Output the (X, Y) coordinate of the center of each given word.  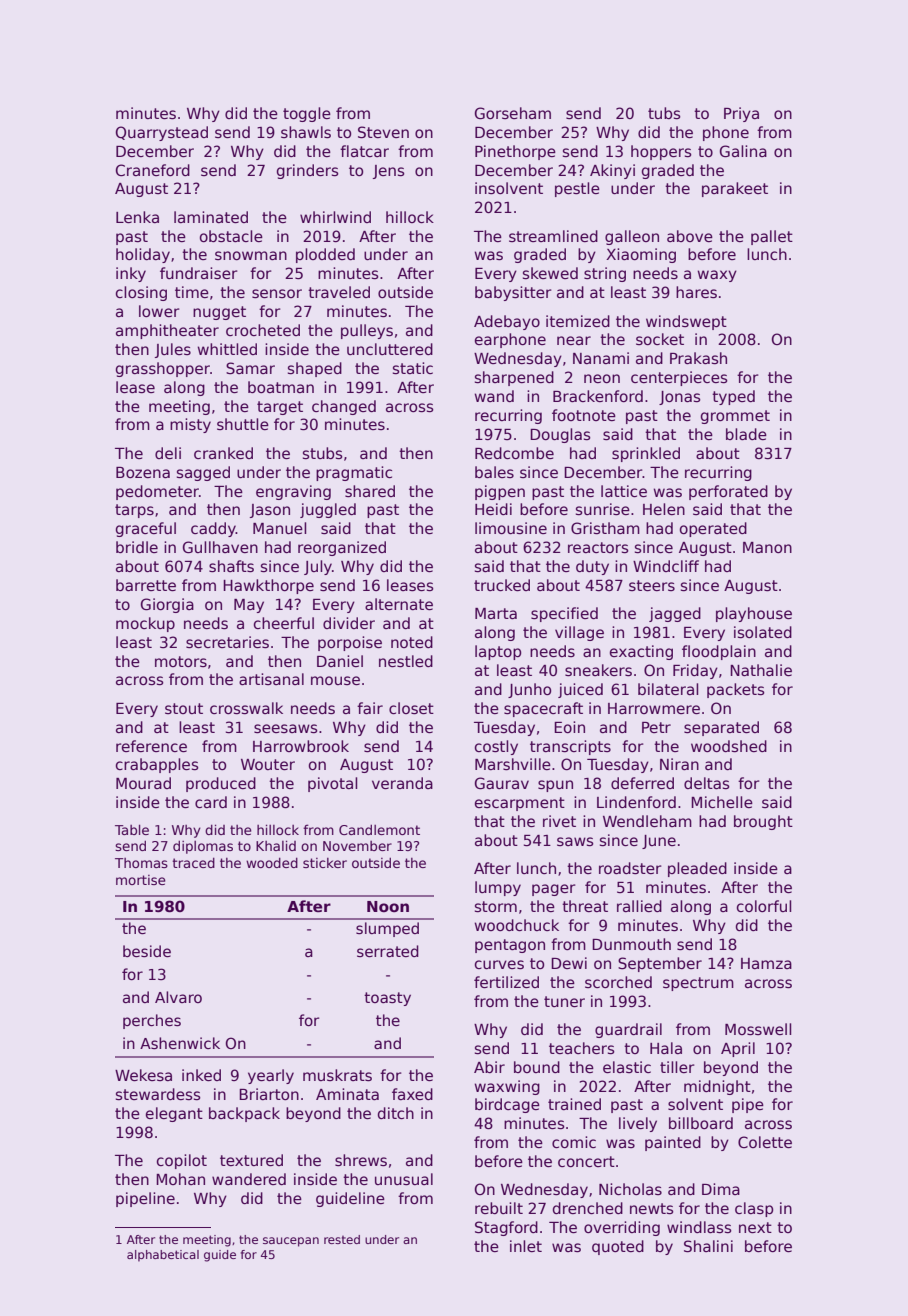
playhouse (754, 614)
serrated (388, 951)
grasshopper (163, 369)
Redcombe (514, 453)
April (738, 1049)
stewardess (158, 1094)
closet (411, 708)
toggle (307, 114)
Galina (743, 151)
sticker (325, 863)
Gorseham (513, 113)
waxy (717, 276)
